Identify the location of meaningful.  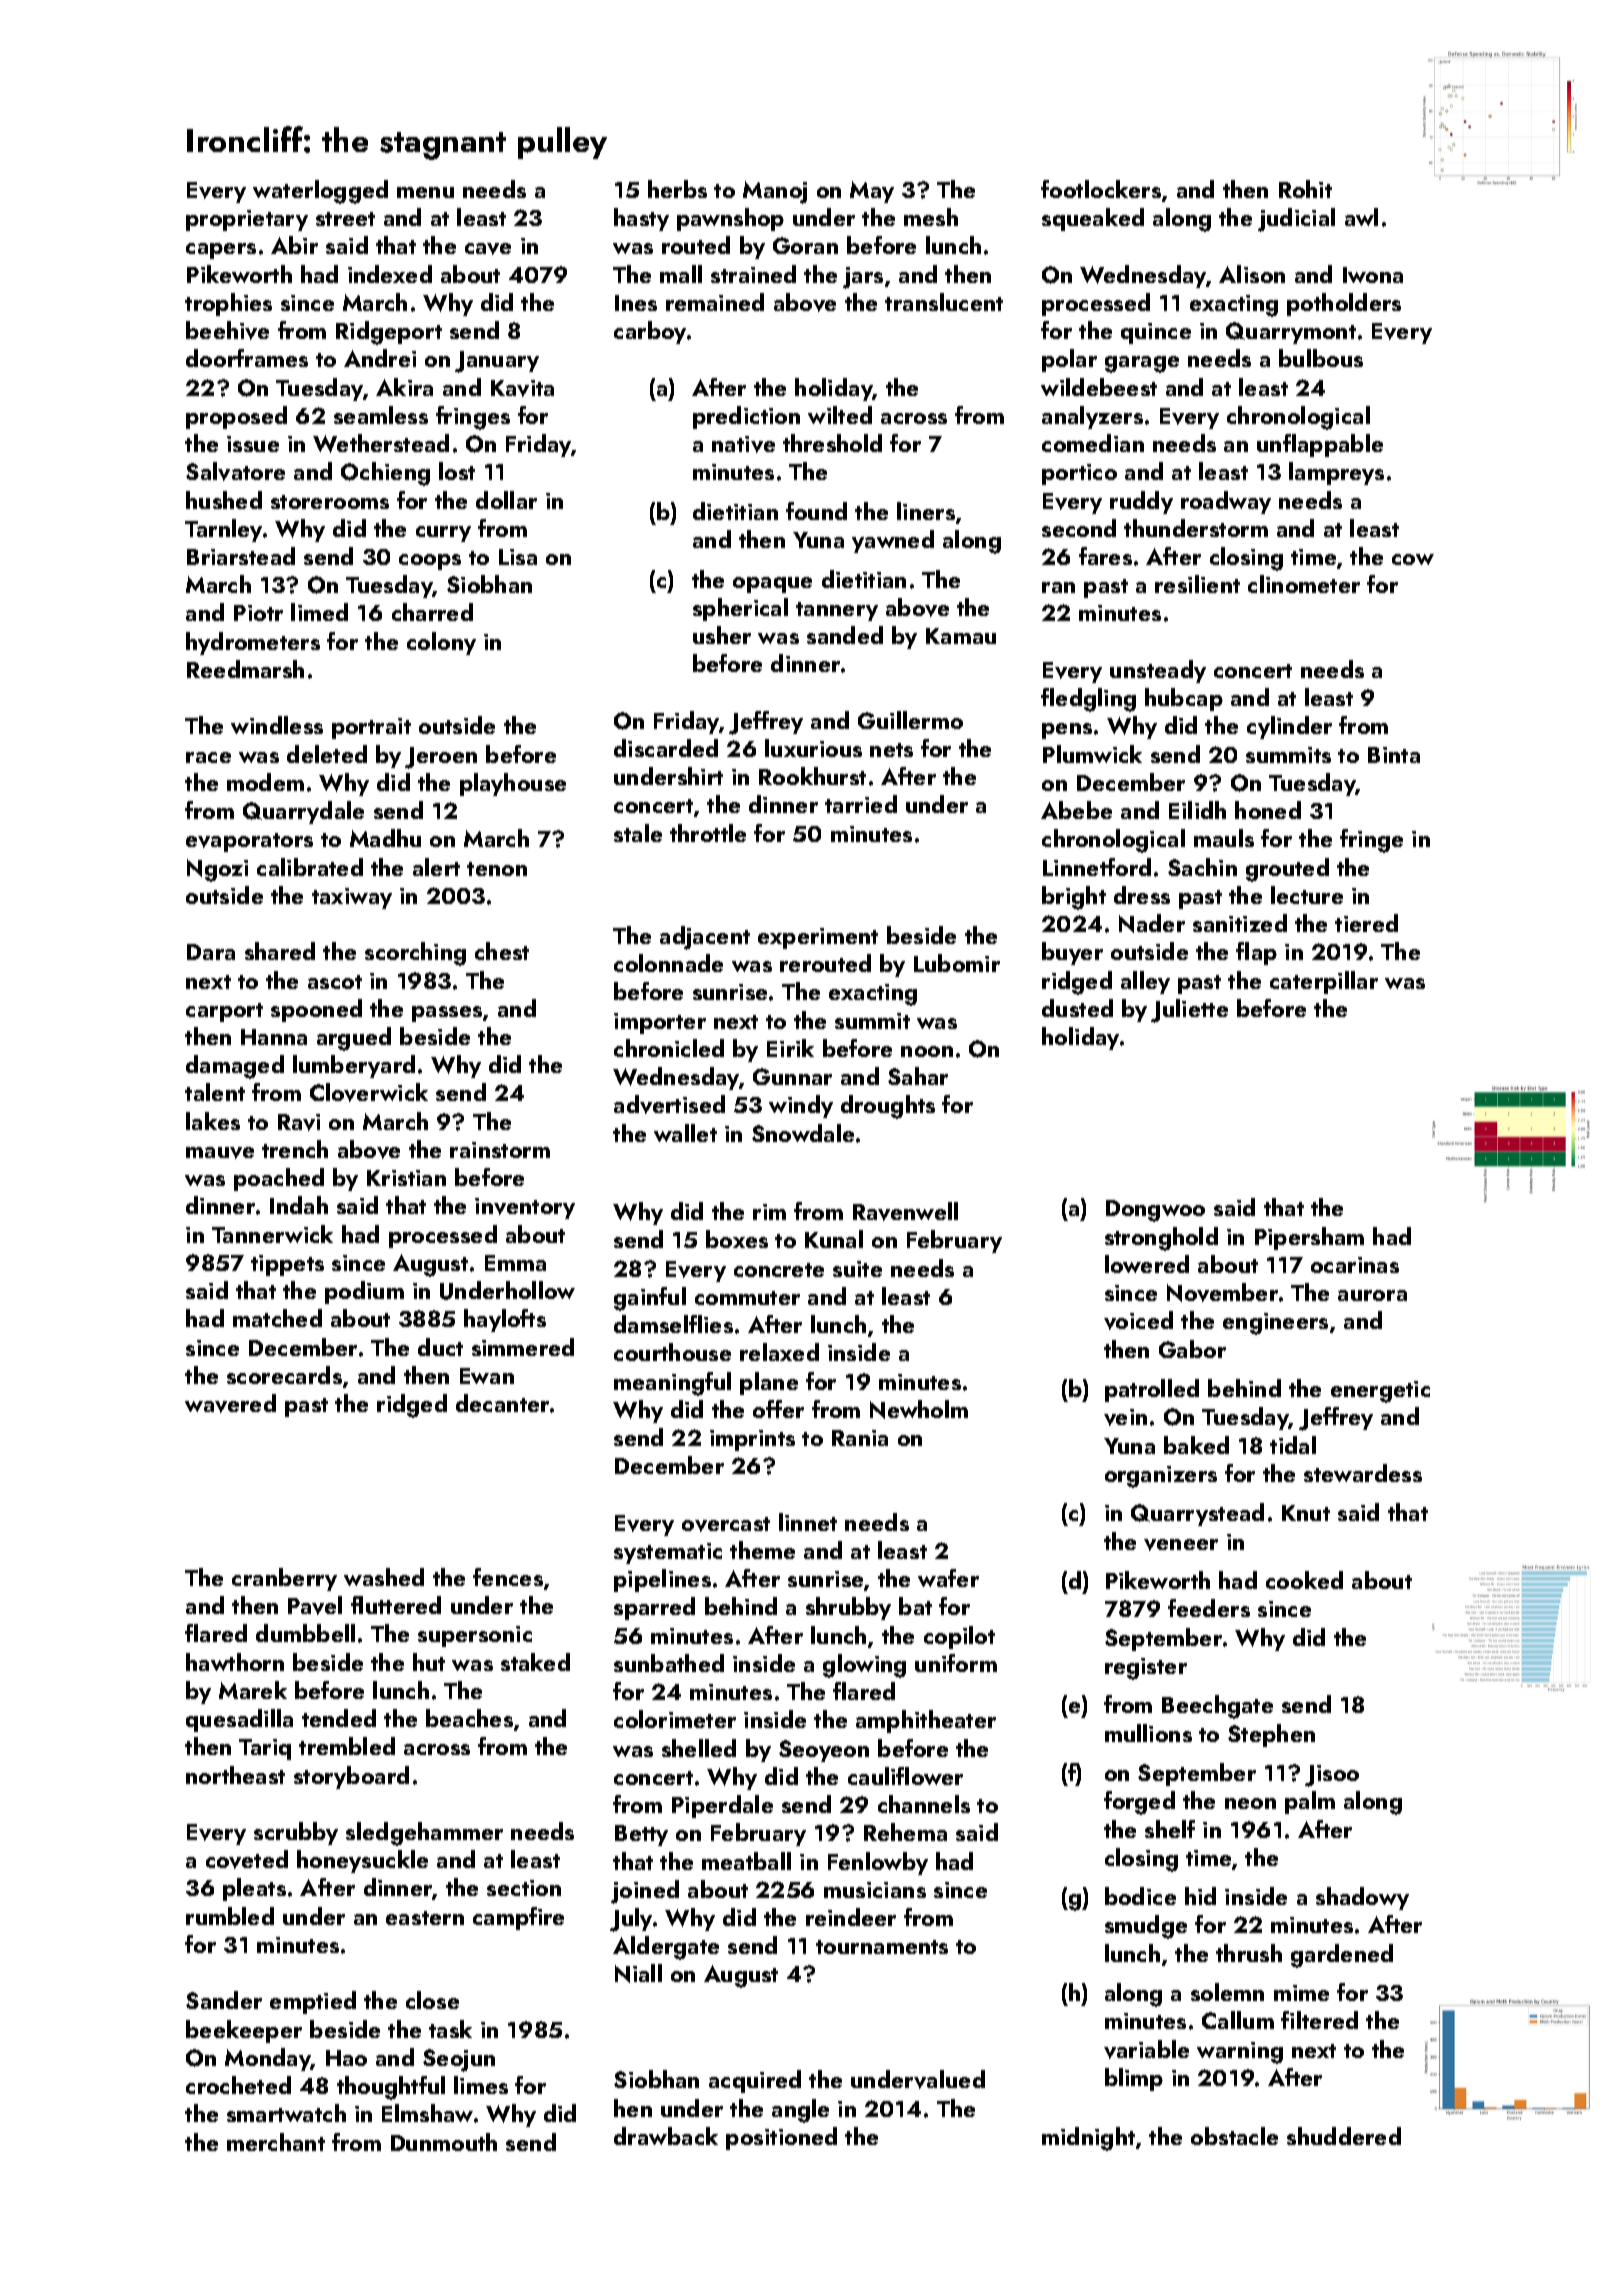
(672, 1384).
